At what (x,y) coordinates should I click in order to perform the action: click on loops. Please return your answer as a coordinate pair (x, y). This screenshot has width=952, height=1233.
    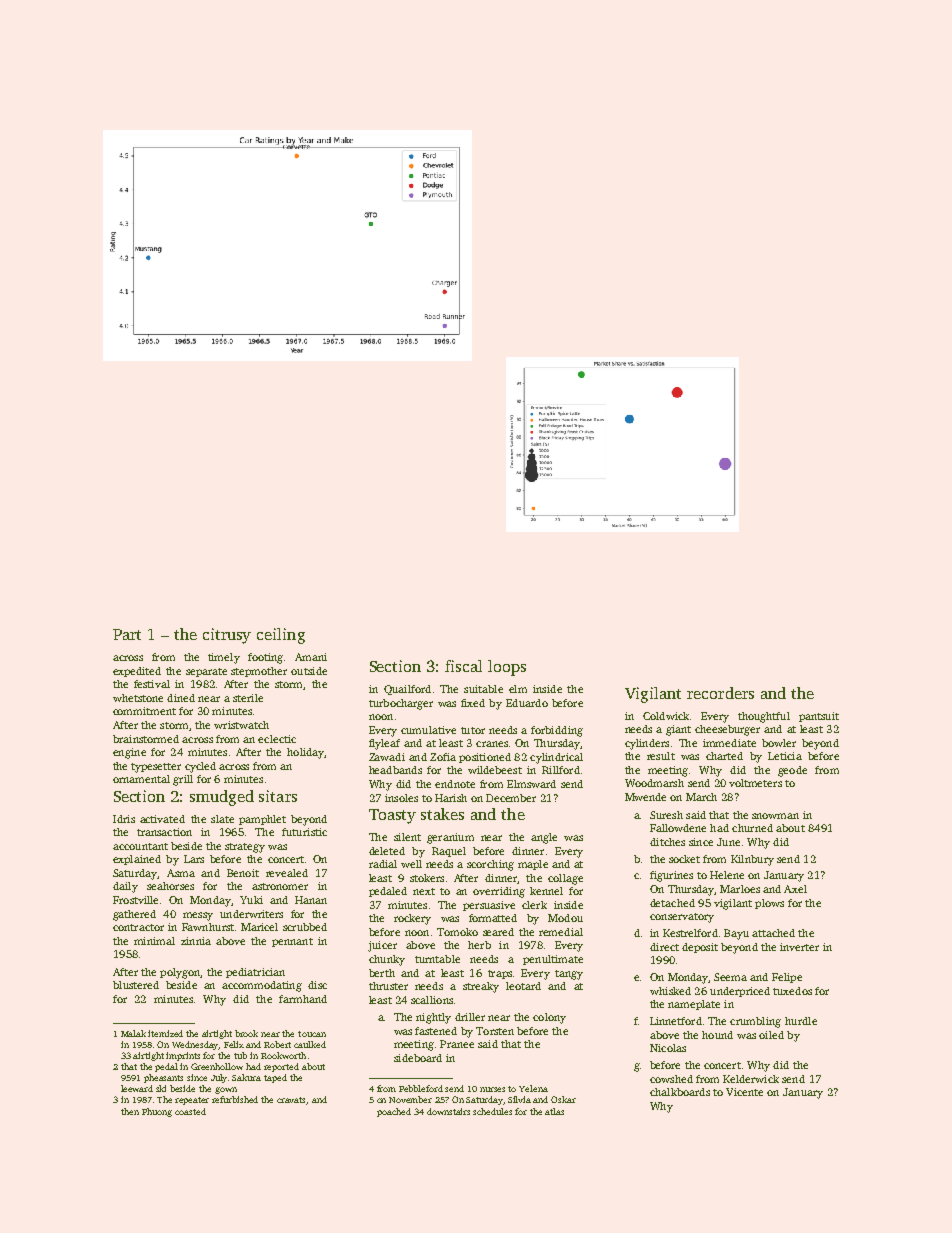
    Looking at the image, I should click on (507, 668).
